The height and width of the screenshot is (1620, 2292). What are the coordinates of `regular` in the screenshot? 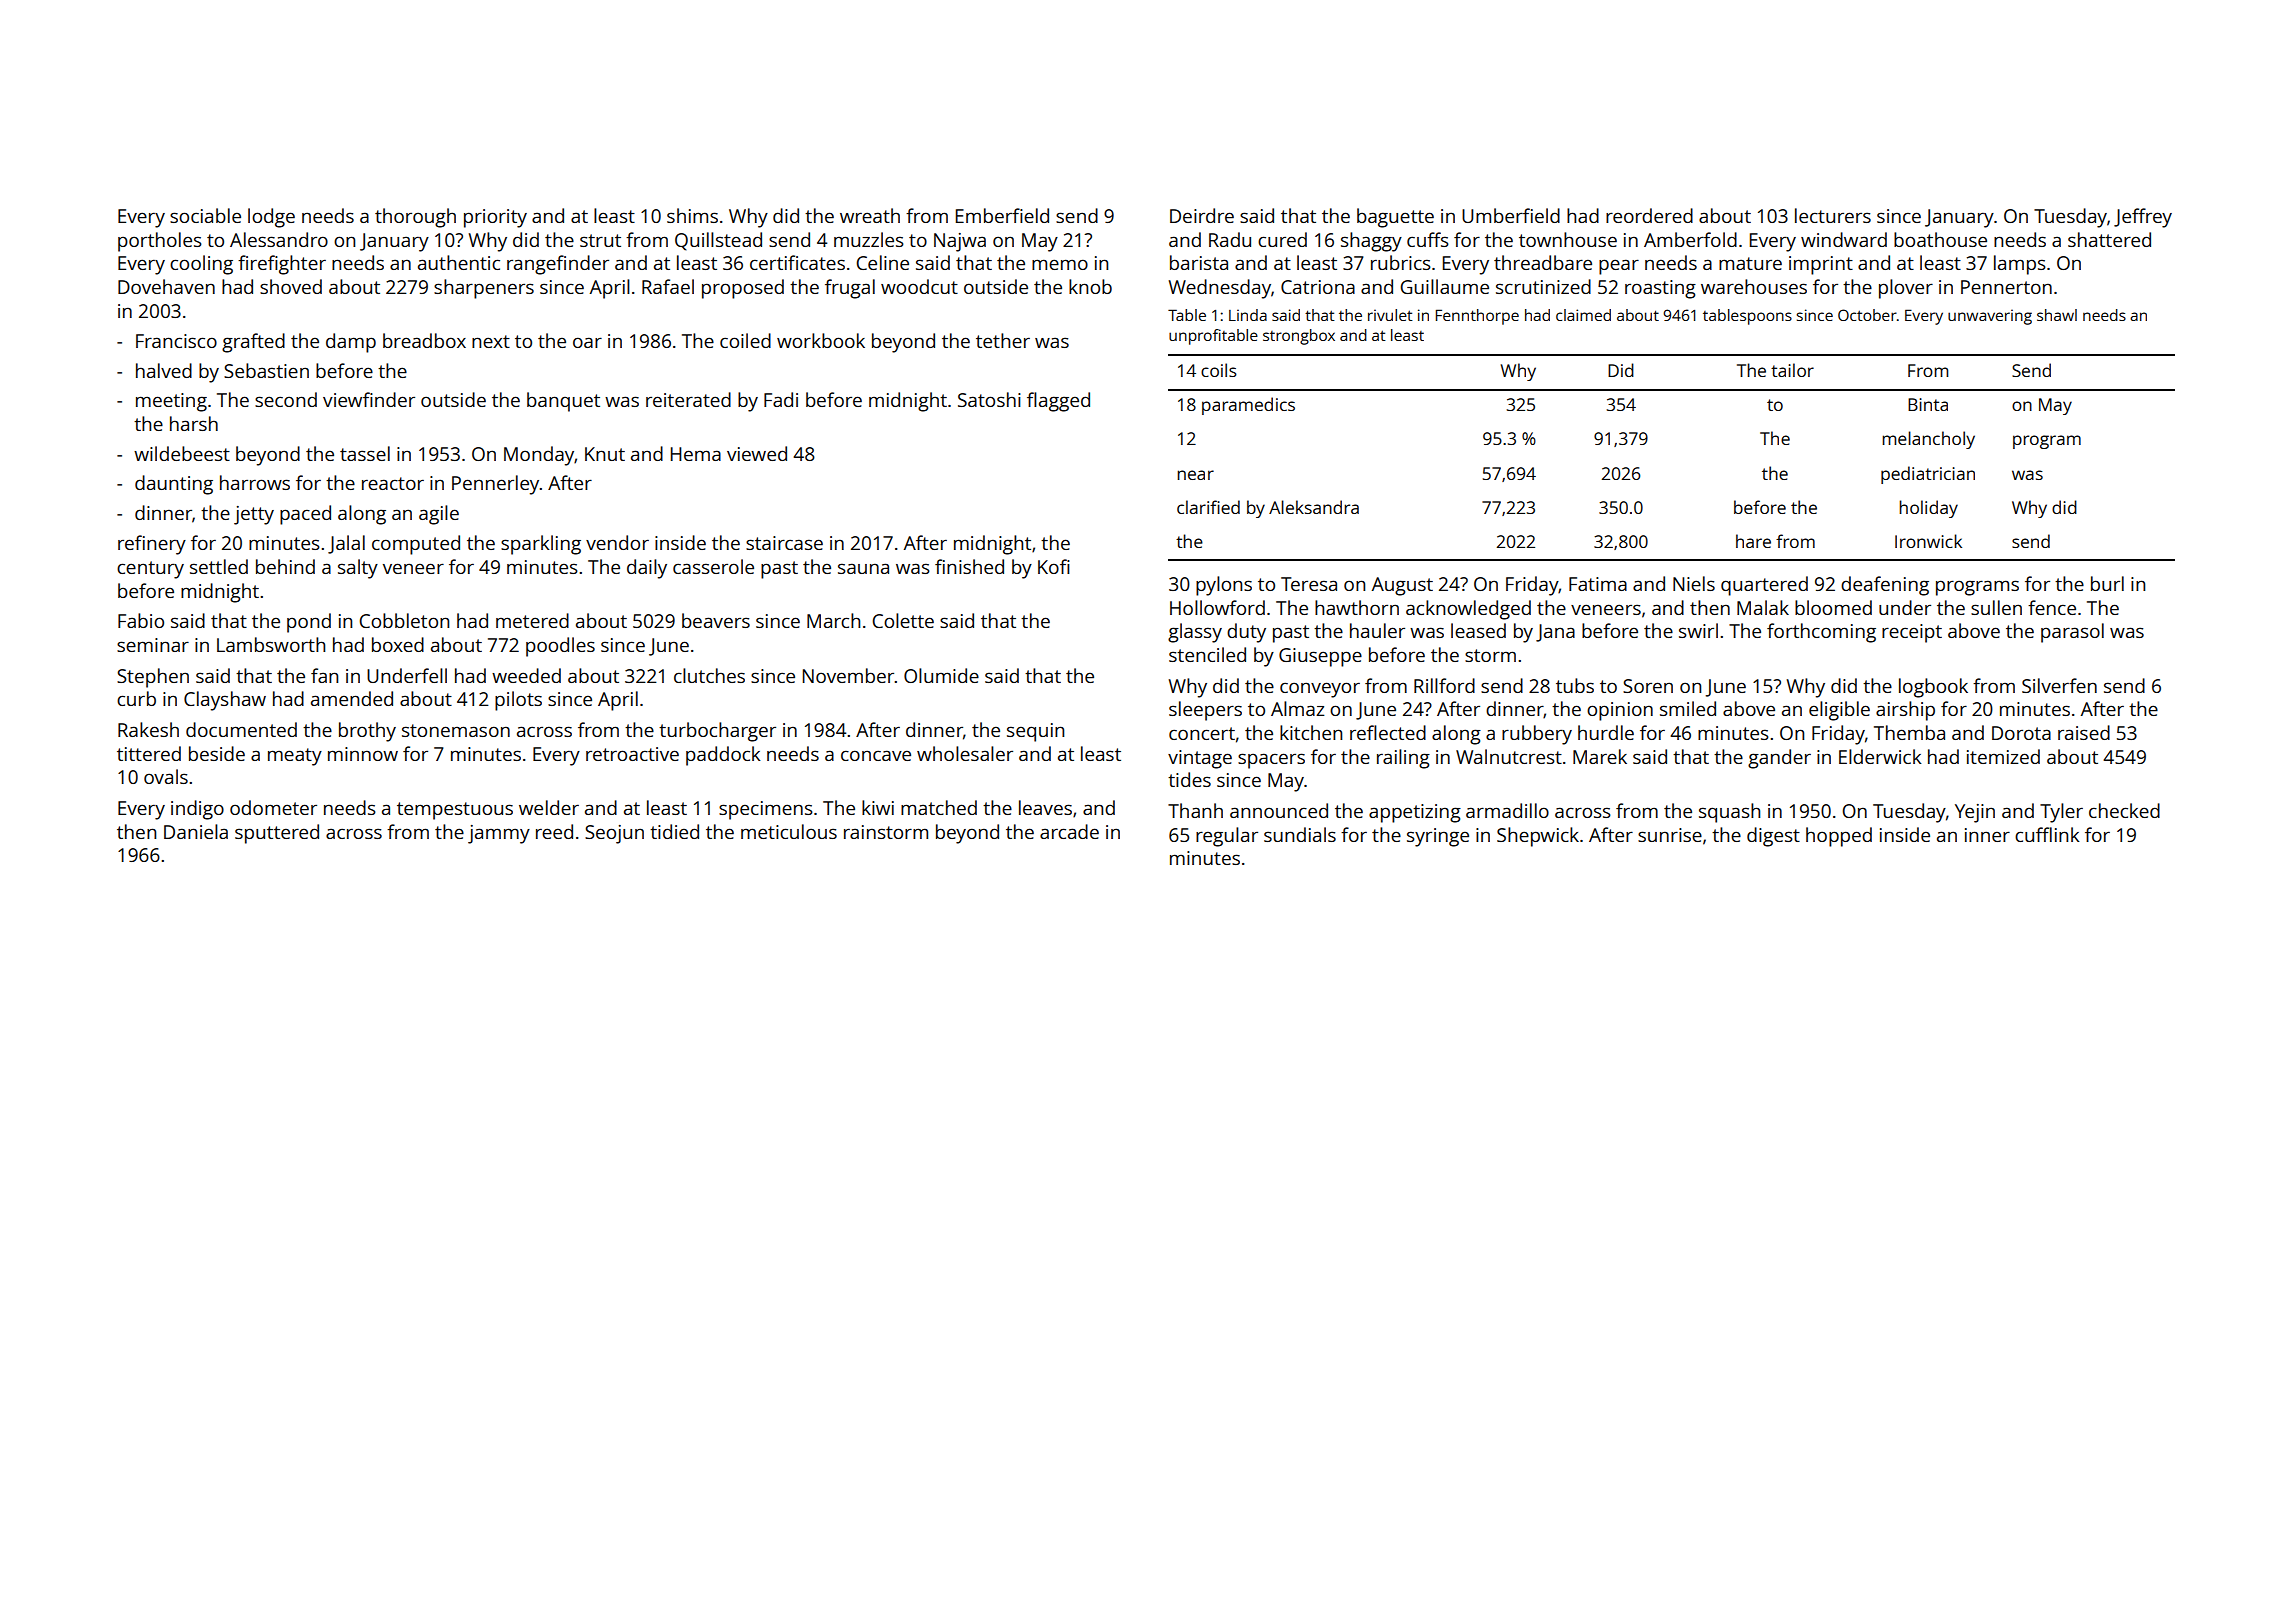 It's located at (1227, 837).
